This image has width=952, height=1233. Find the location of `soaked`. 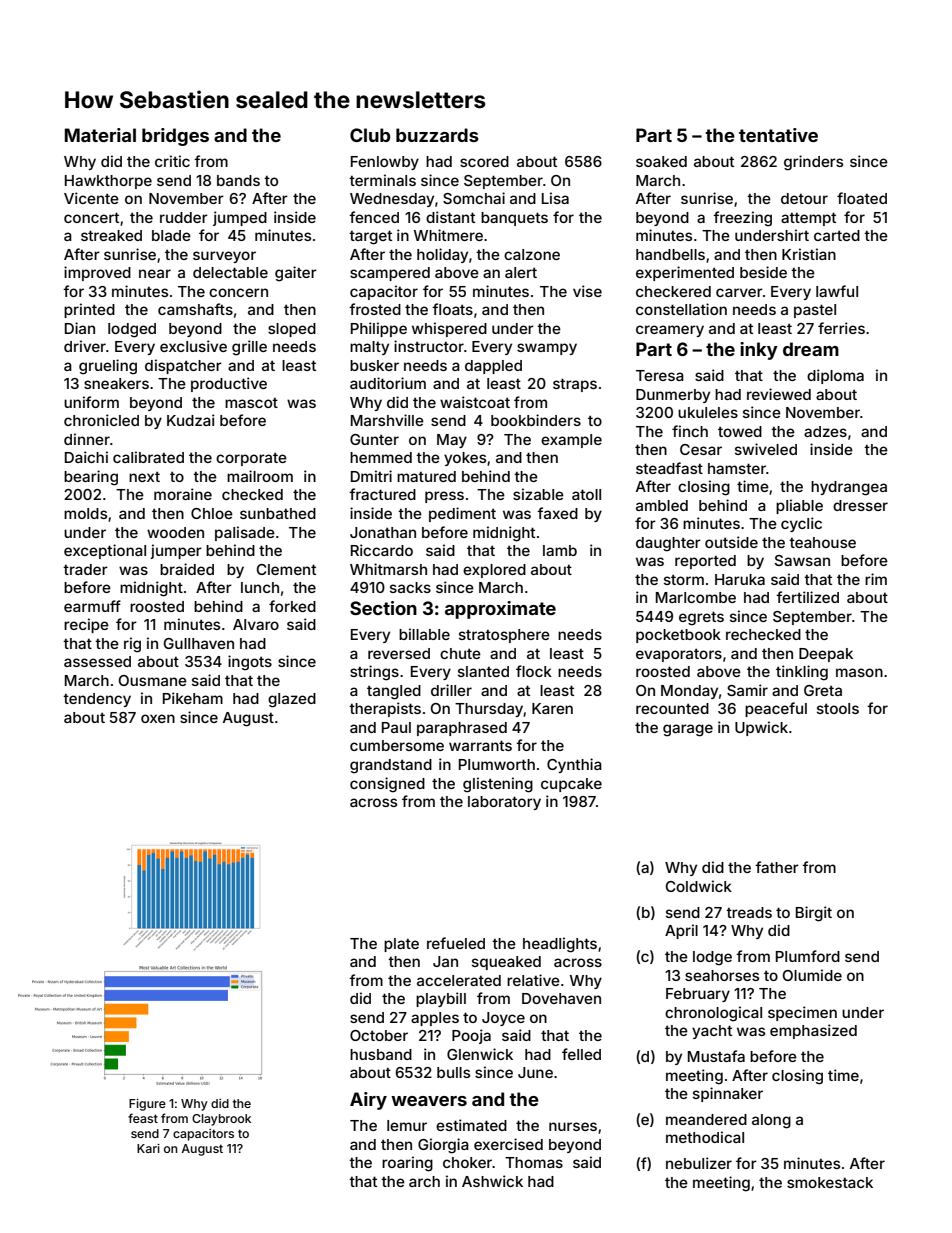

soaked is located at coordinates (661, 161).
